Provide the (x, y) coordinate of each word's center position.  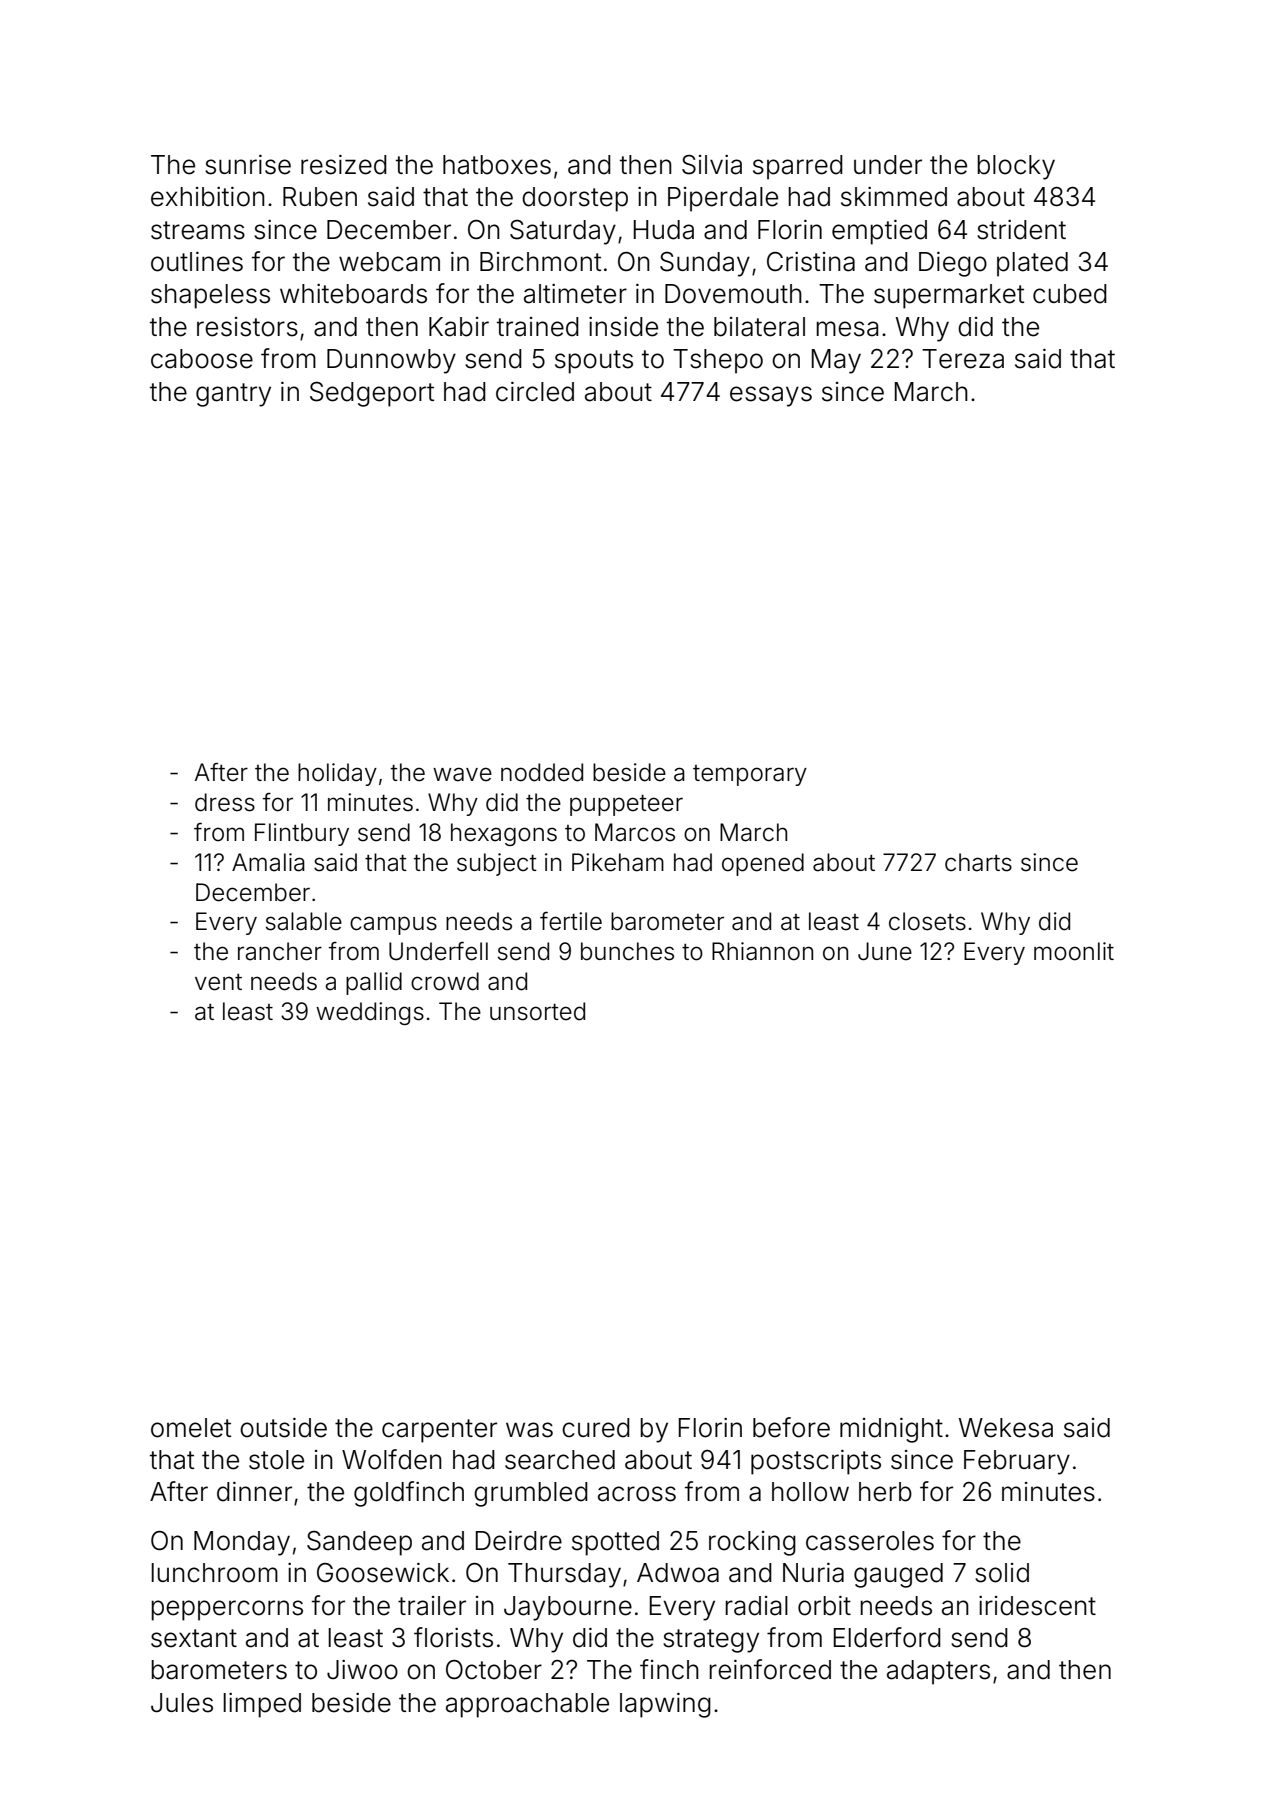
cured (596, 1428)
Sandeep (359, 1543)
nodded (542, 772)
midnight (891, 1430)
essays (771, 396)
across (637, 1494)
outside (283, 1428)
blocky (1016, 167)
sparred (798, 167)
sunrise (248, 165)
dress (225, 802)
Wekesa (1006, 1428)
